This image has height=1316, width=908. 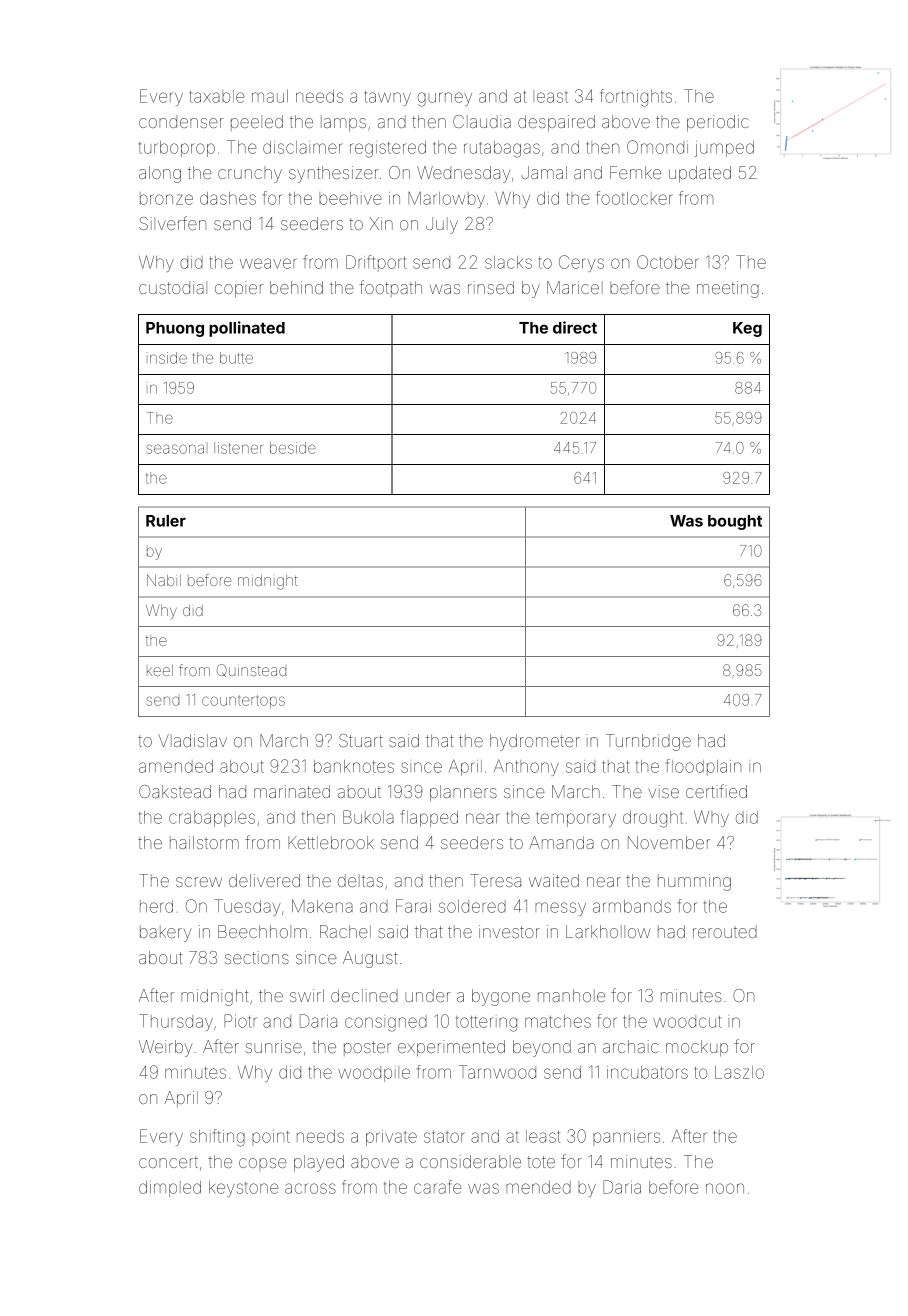 What do you see at coordinates (636, 98) in the image?
I see `fortnights` at bounding box center [636, 98].
